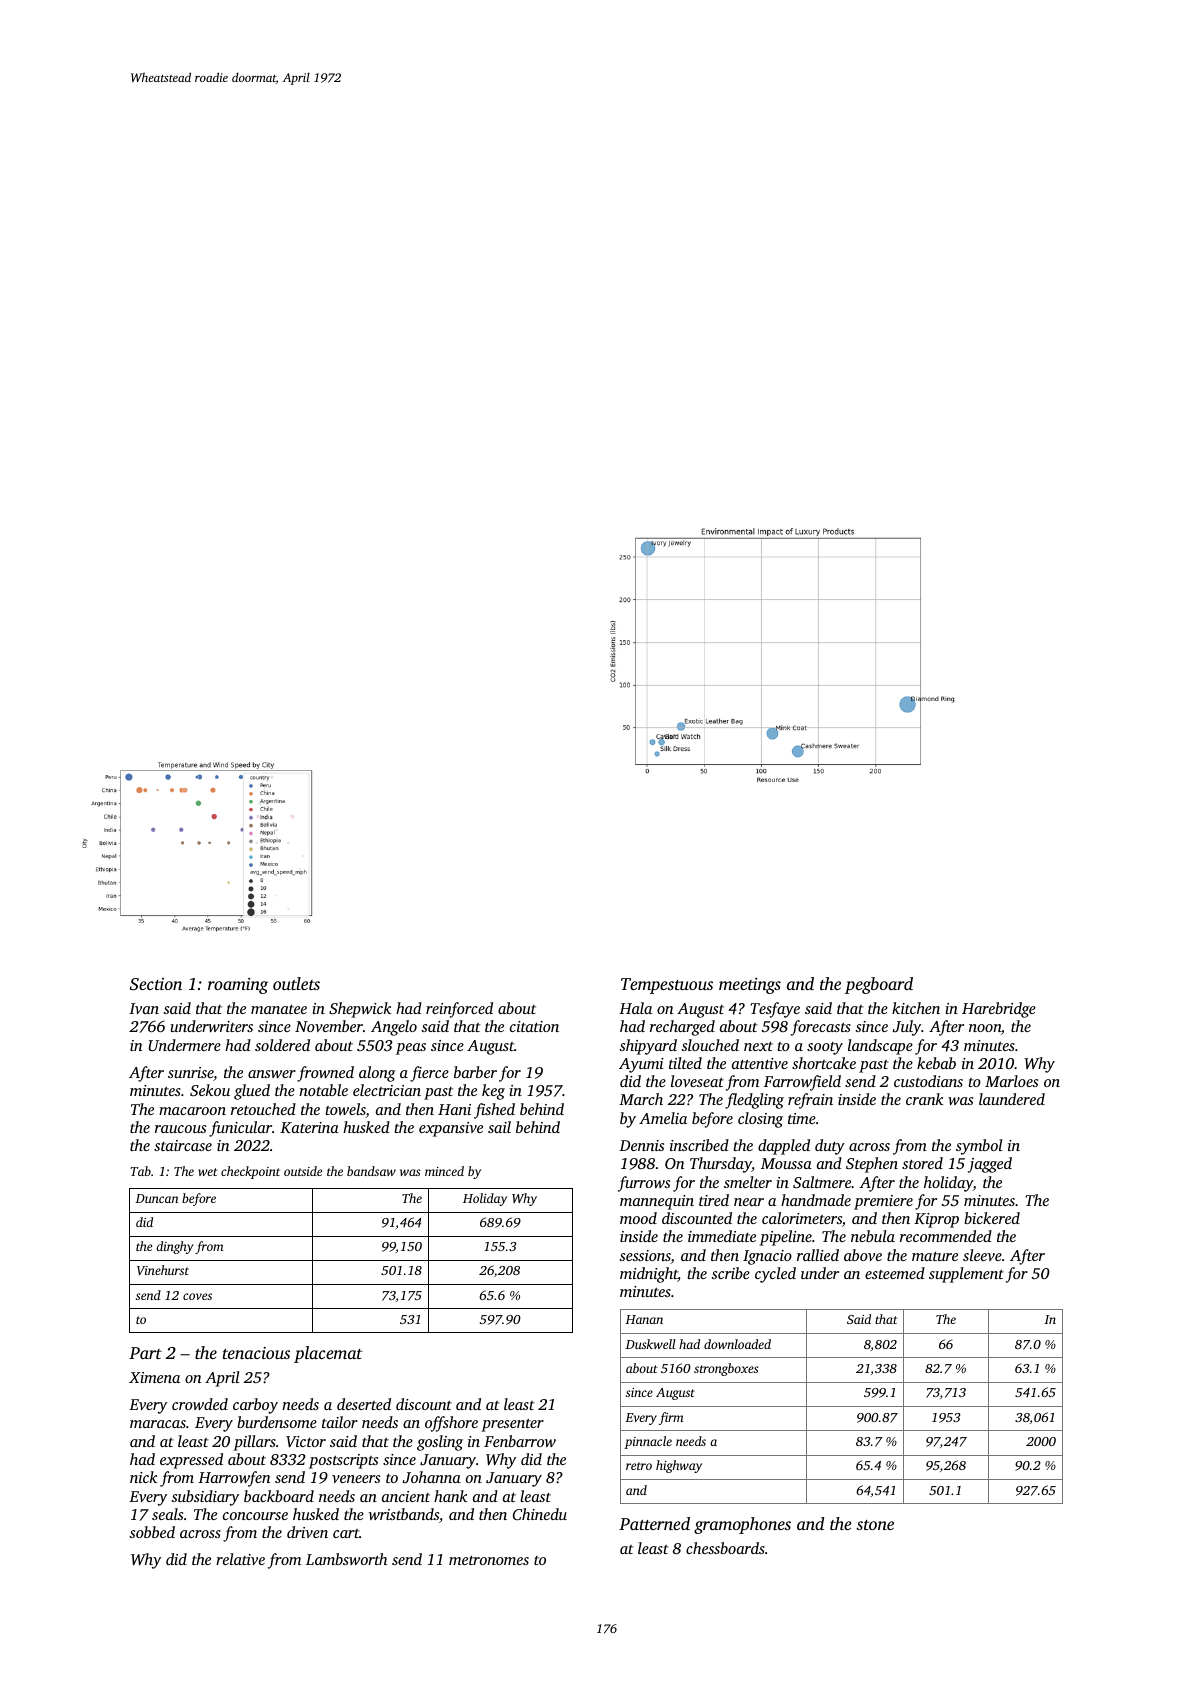 The width and height of the screenshot is (1192, 1686). What do you see at coordinates (240, 1559) in the screenshot?
I see `relative` at bounding box center [240, 1559].
